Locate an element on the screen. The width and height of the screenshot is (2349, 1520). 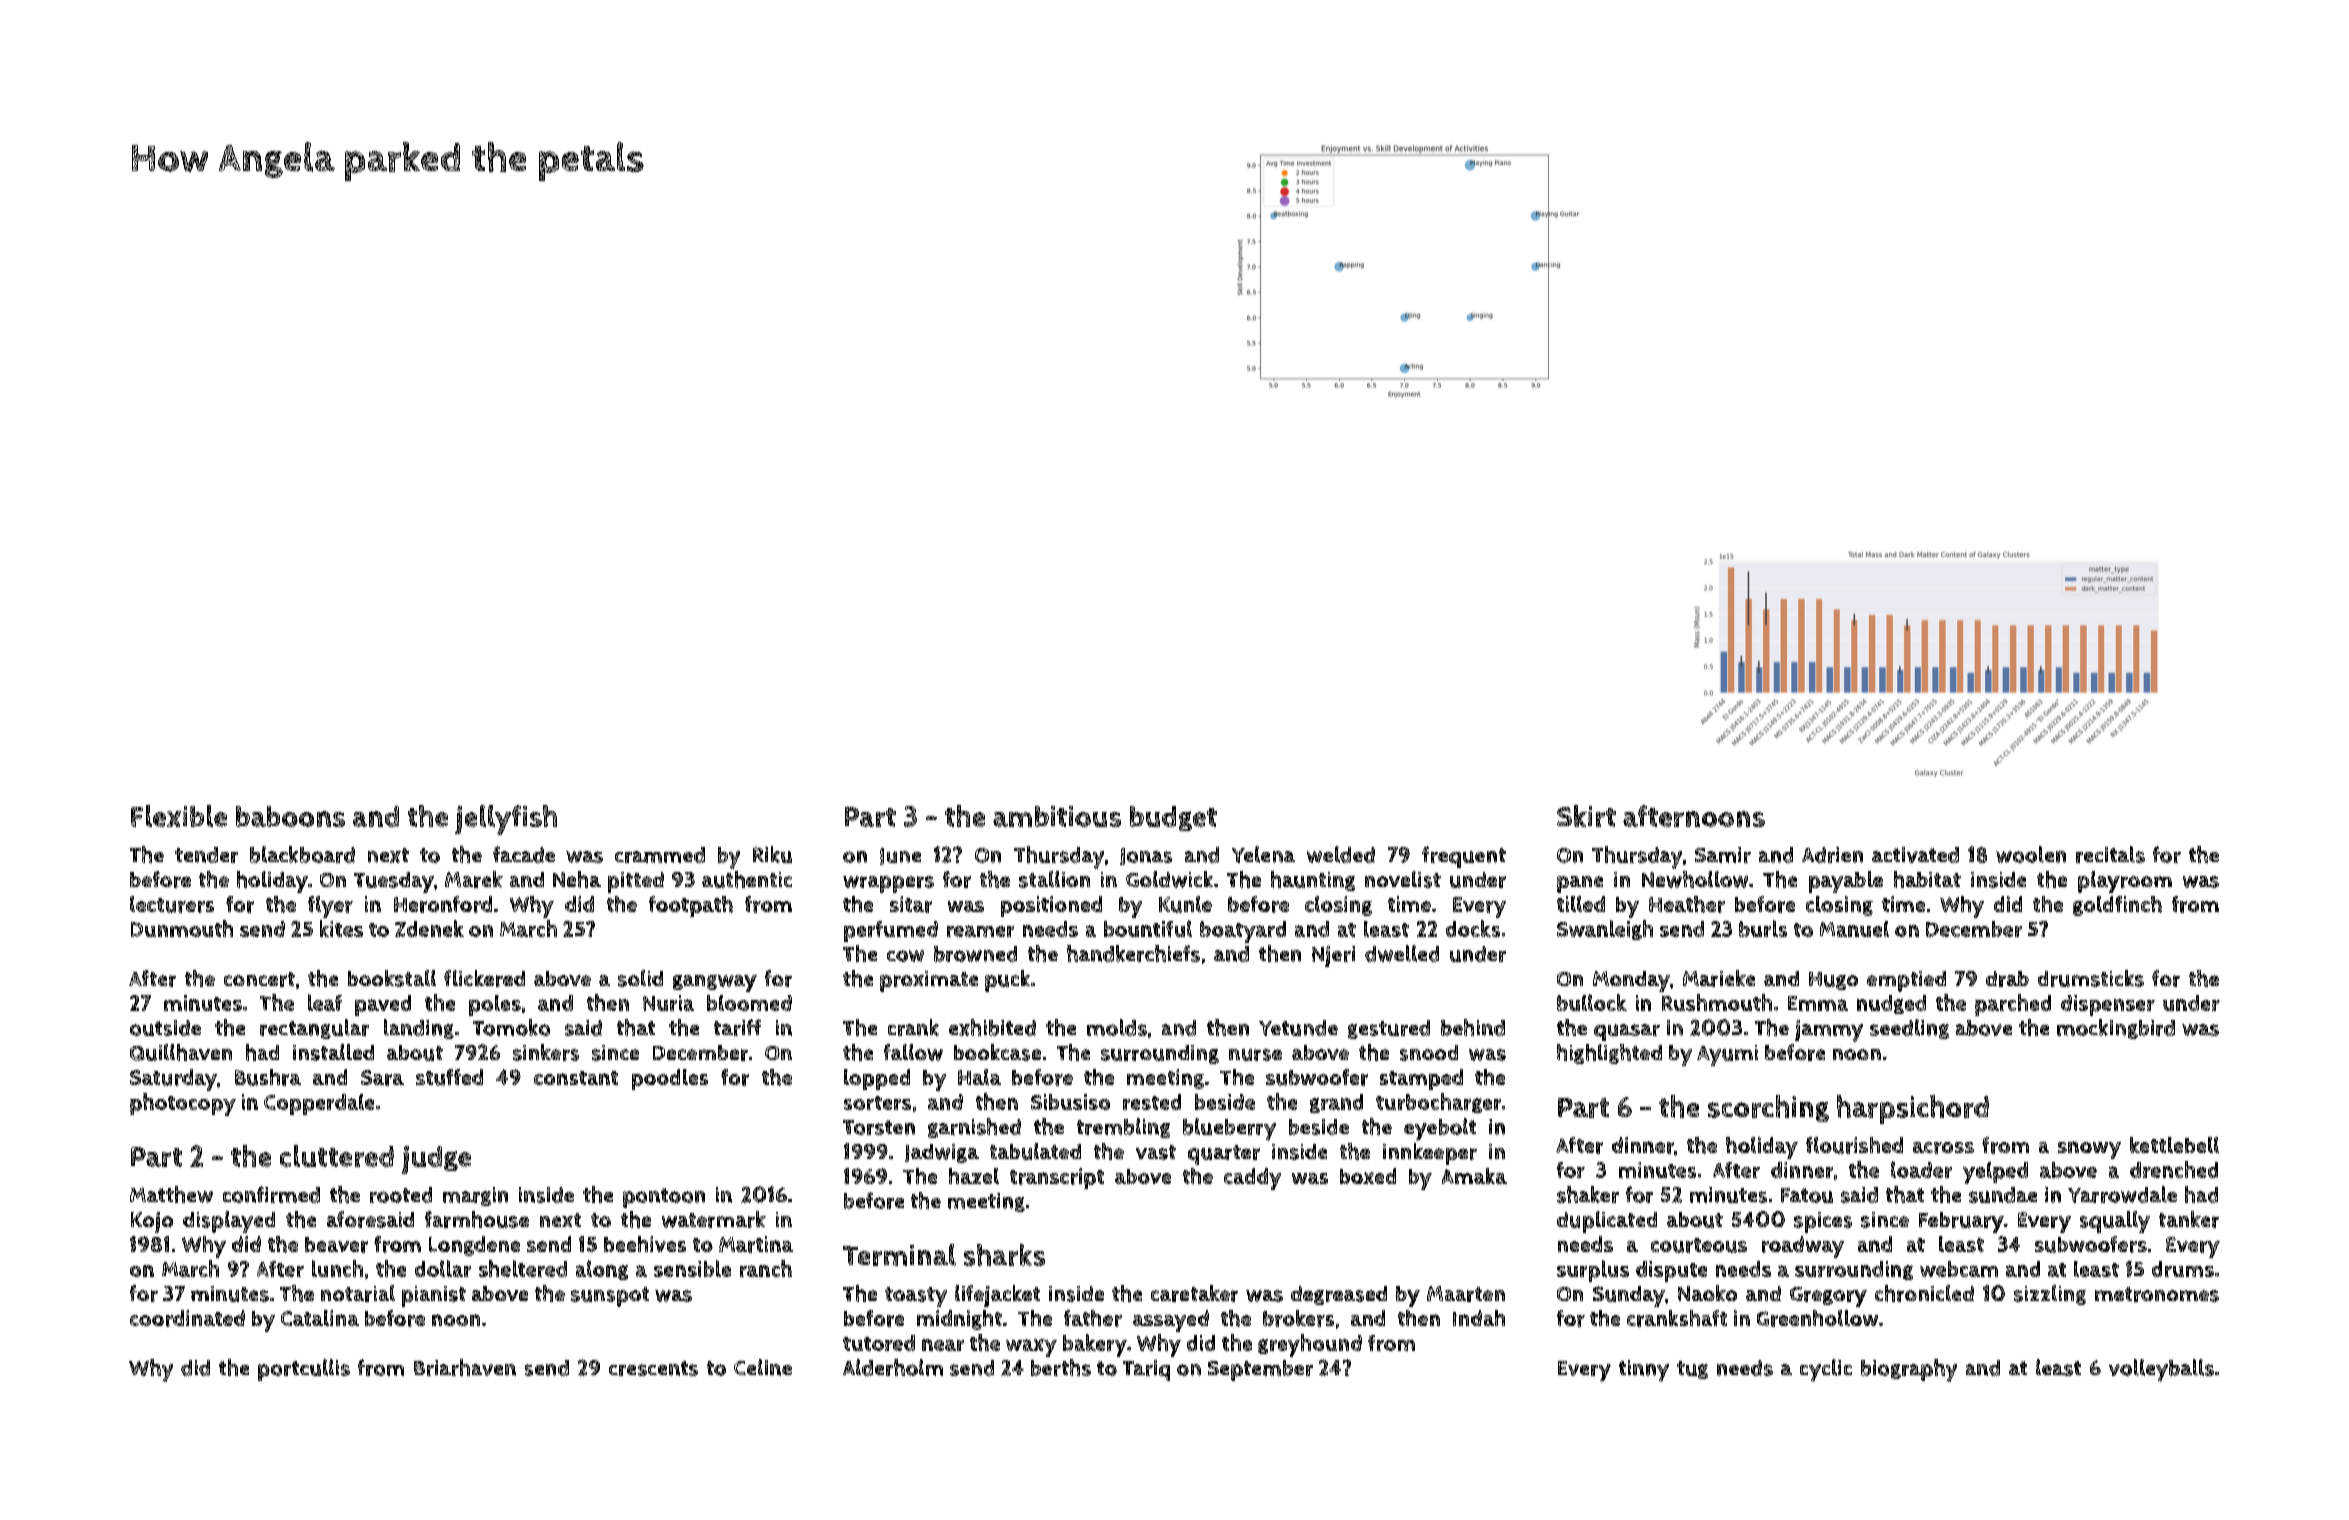
portcullis is located at coordinates (304, 1370).
